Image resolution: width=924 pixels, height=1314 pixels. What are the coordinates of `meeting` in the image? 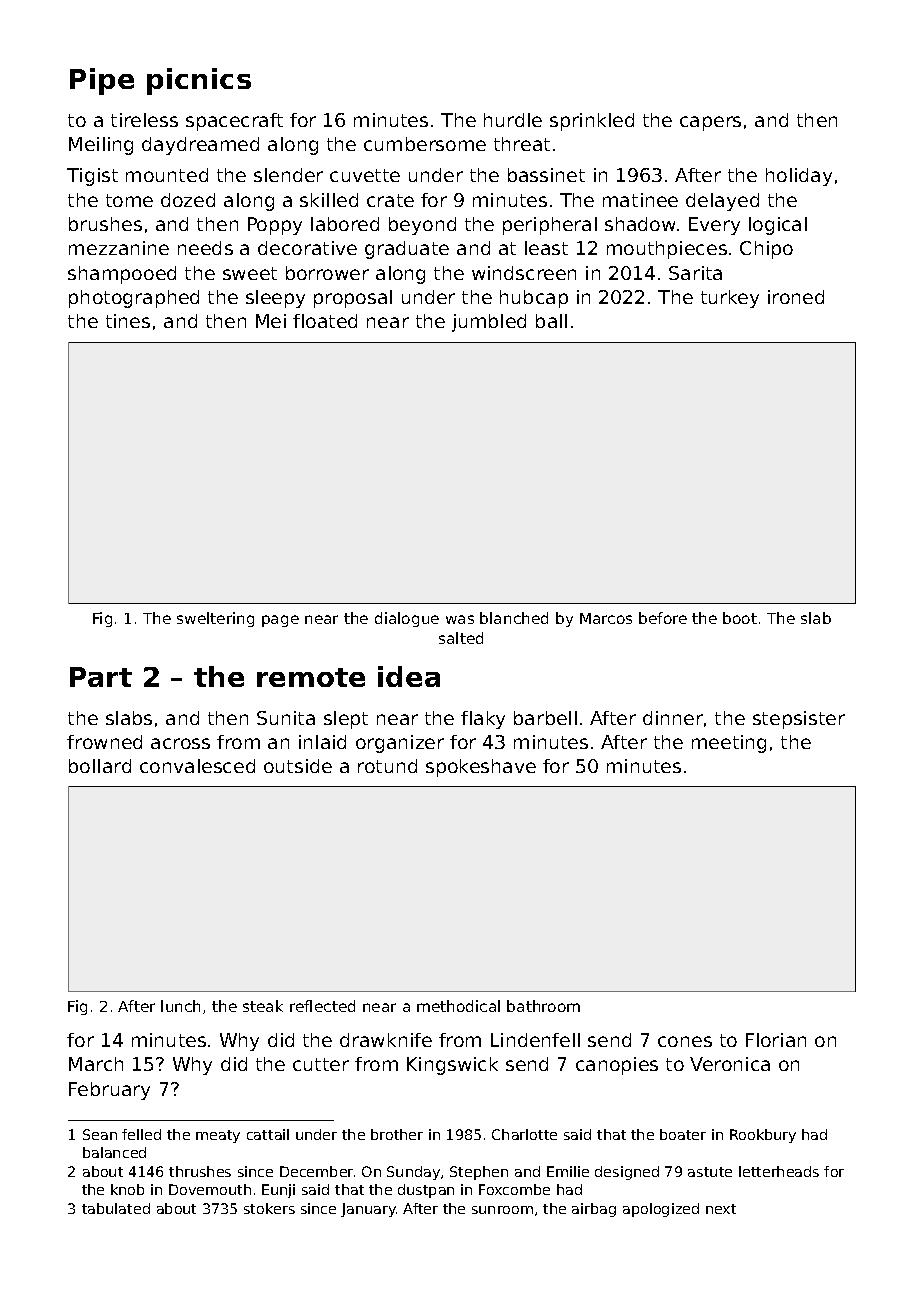 It's located at (729, 744).
